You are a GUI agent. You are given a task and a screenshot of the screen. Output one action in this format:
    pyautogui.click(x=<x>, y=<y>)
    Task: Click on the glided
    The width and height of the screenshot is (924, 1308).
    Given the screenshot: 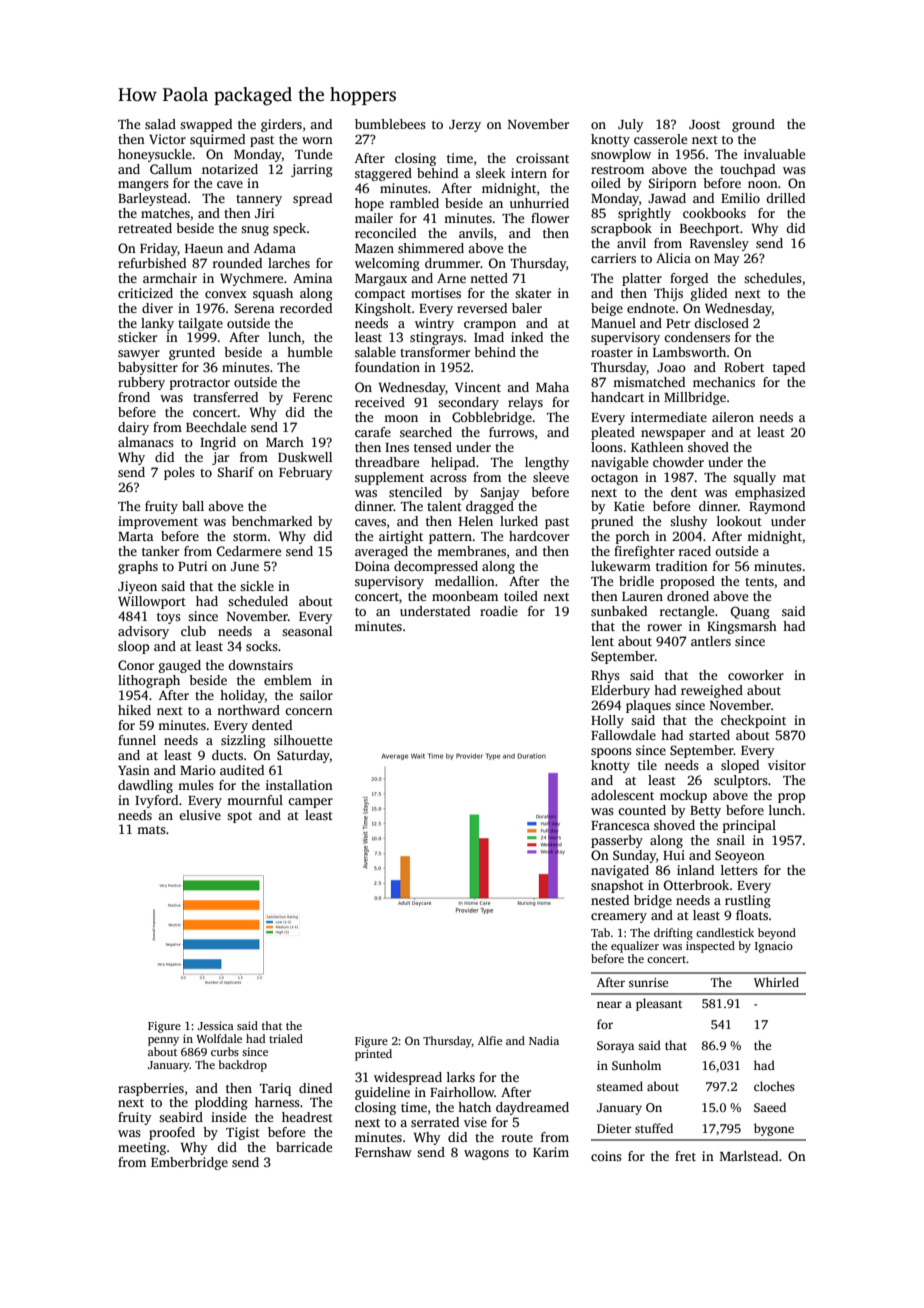 What is the action you would take?
    pyautogui.click(x=709, y=294)
